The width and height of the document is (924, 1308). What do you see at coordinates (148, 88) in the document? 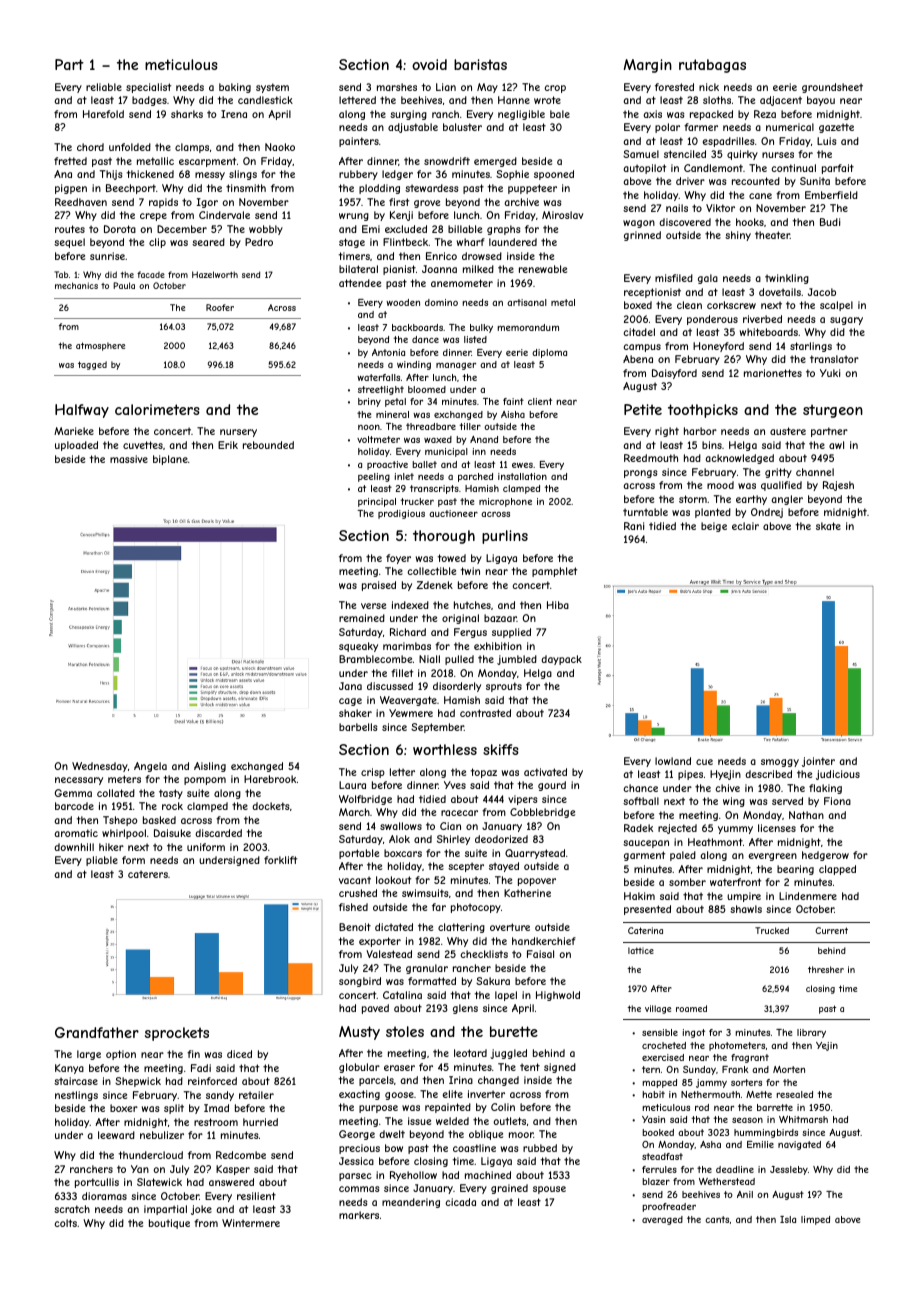
I see `specialist` at bounding box center [148, 88].
